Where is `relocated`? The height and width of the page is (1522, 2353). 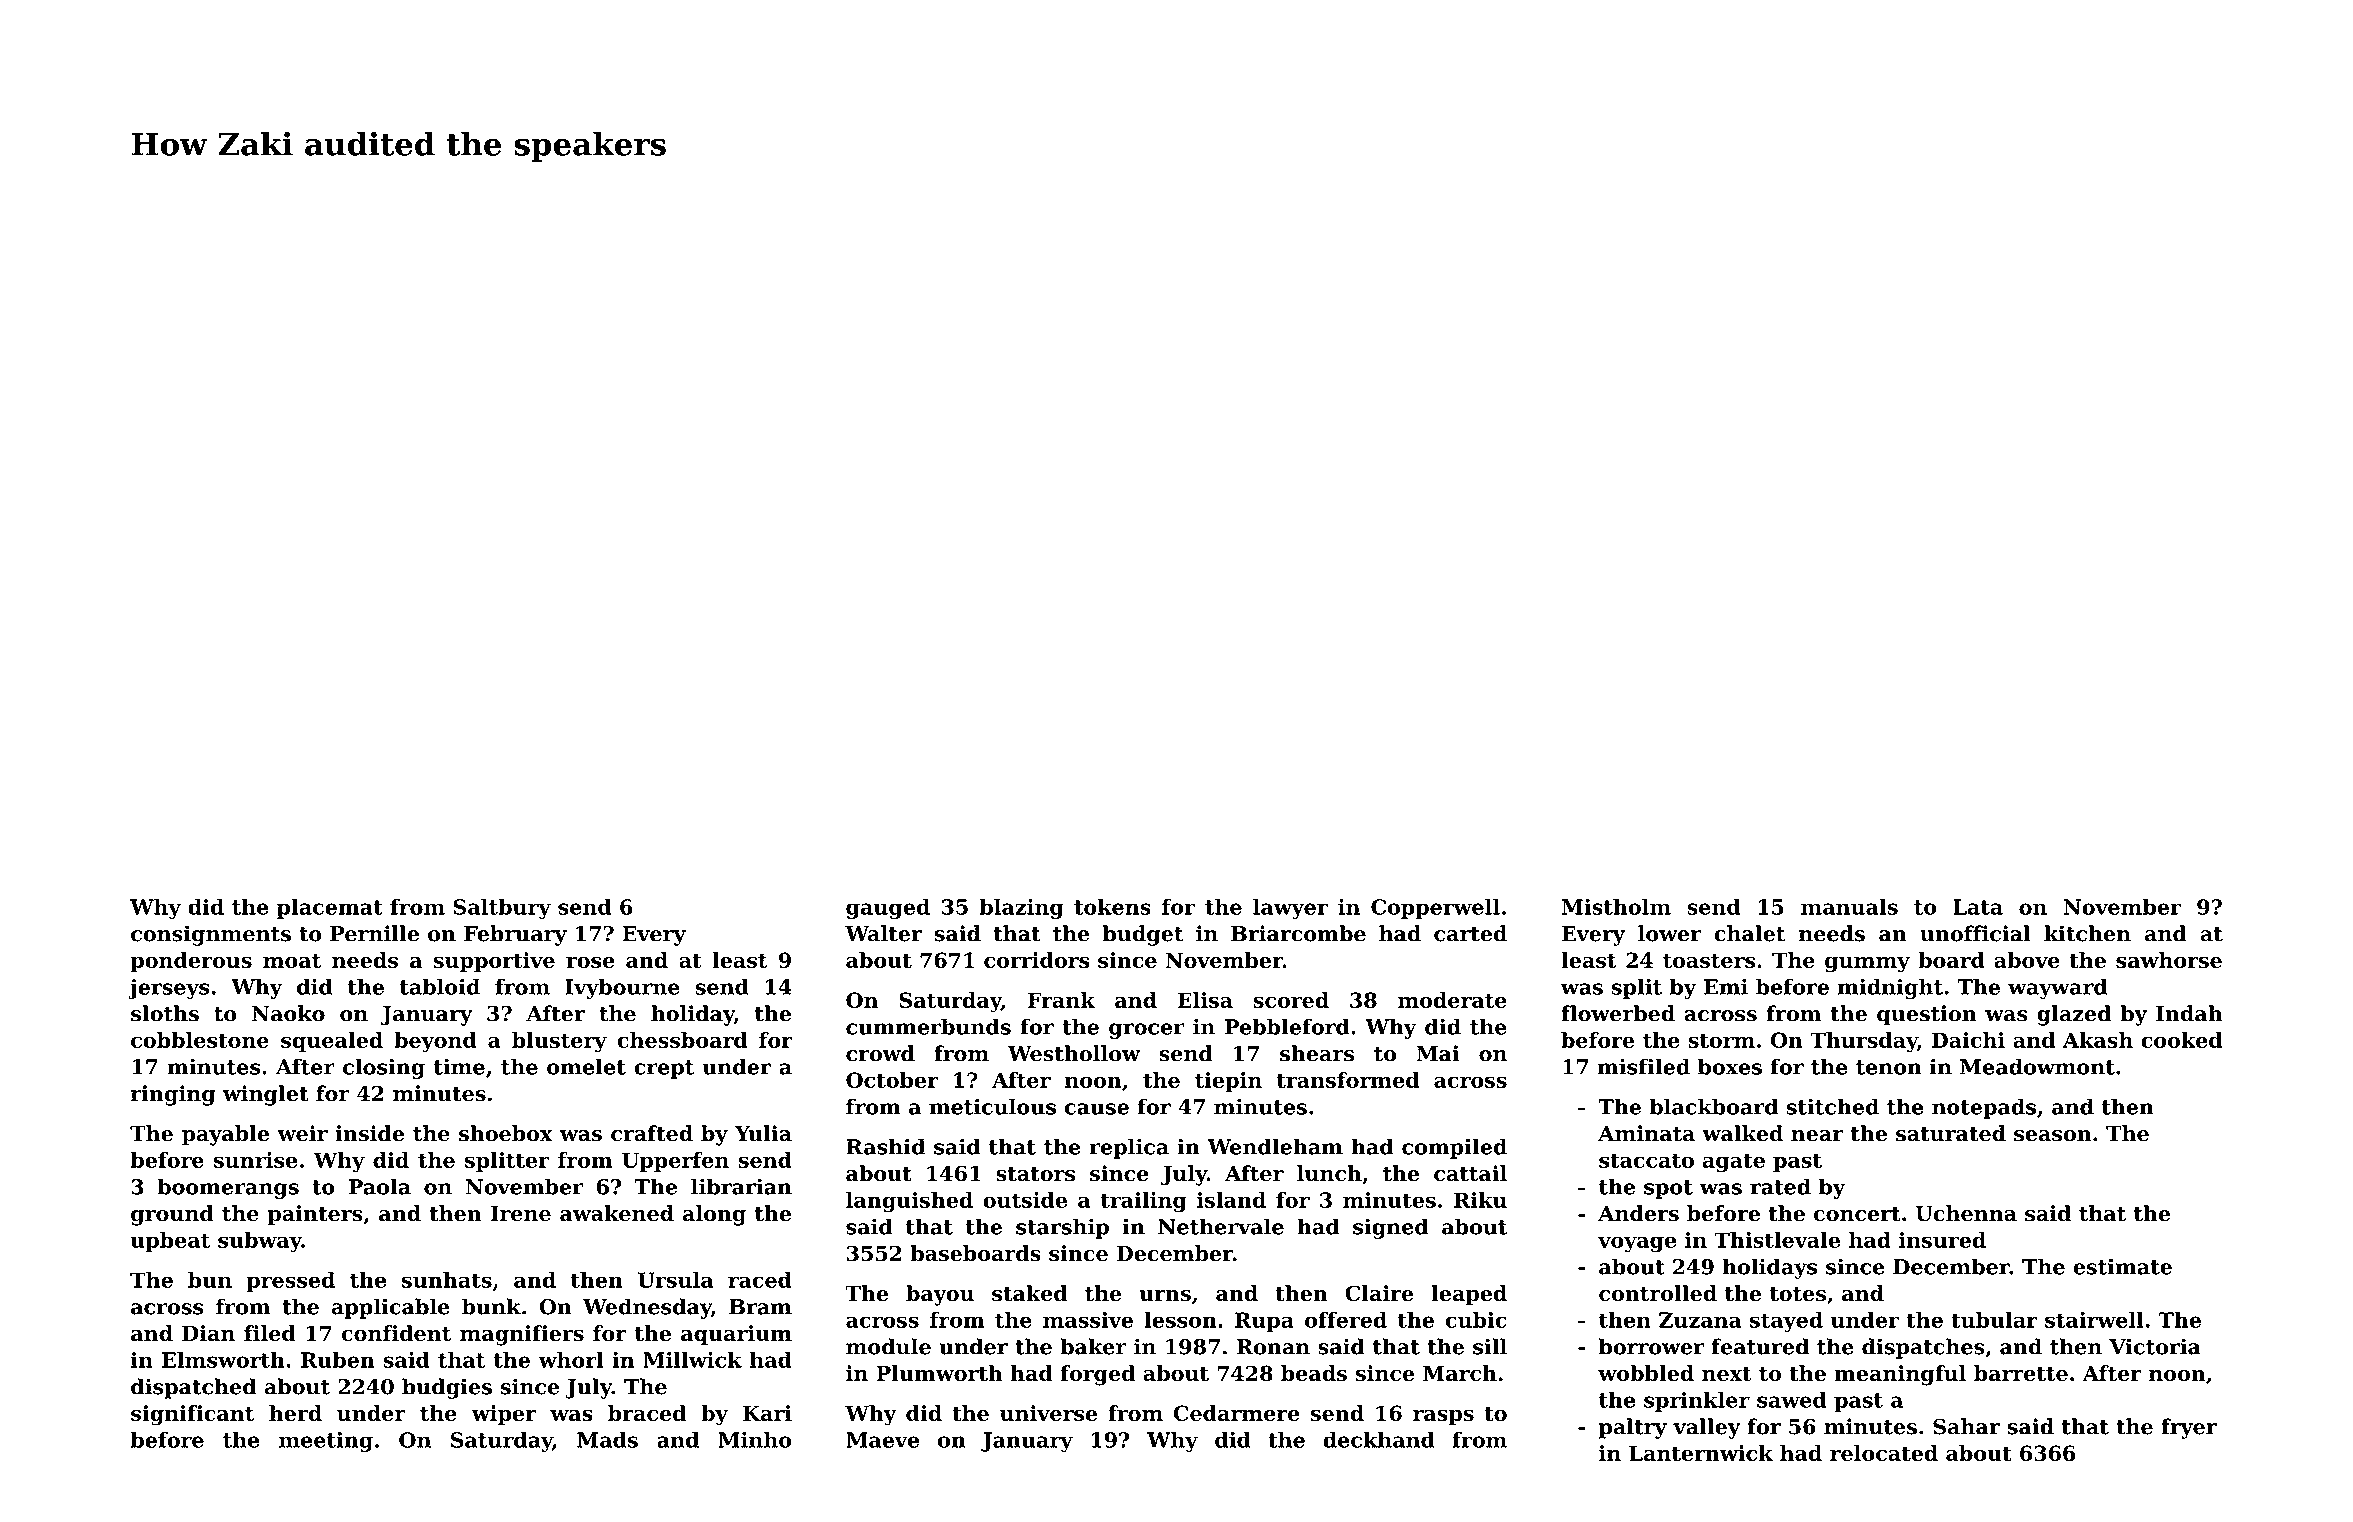
relocated is located at coordinates (1884, 1453).
